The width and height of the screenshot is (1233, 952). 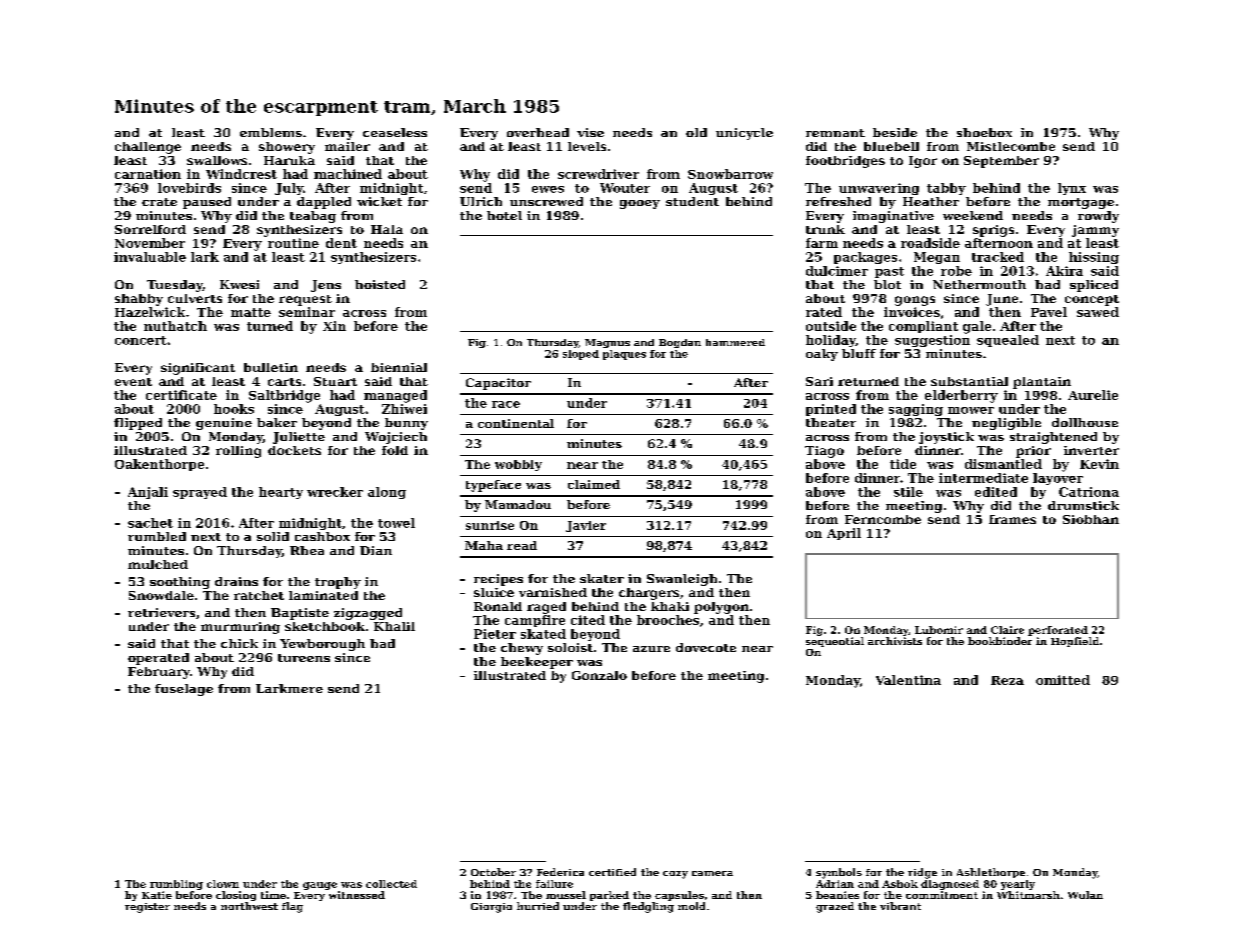 I want to click on levels, so click(x=587, y=146).
